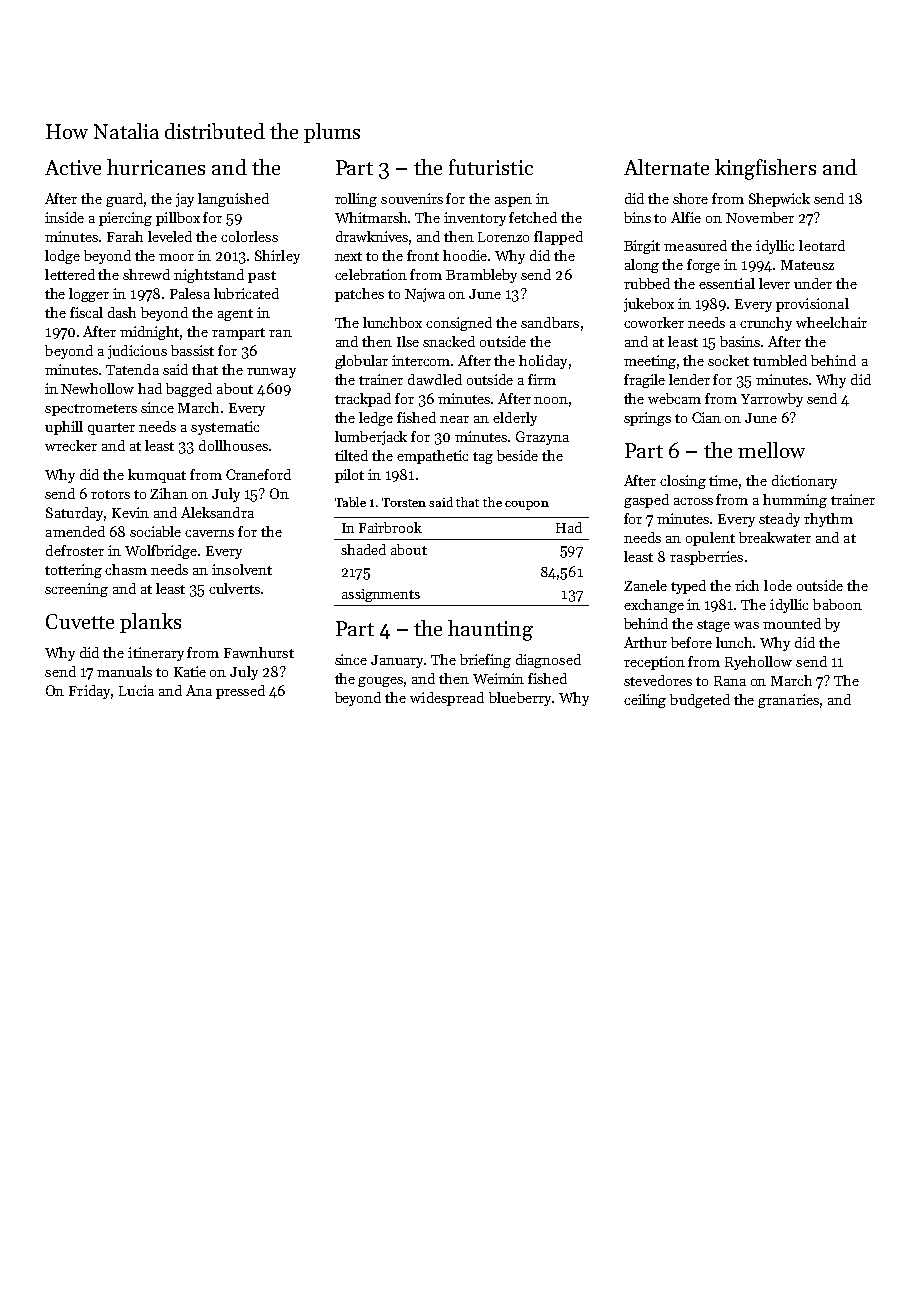 The width and height of the image is (924, 1308). Describe the element at coordinates (190, 293) in the image. I see `Palesa` at that location.
